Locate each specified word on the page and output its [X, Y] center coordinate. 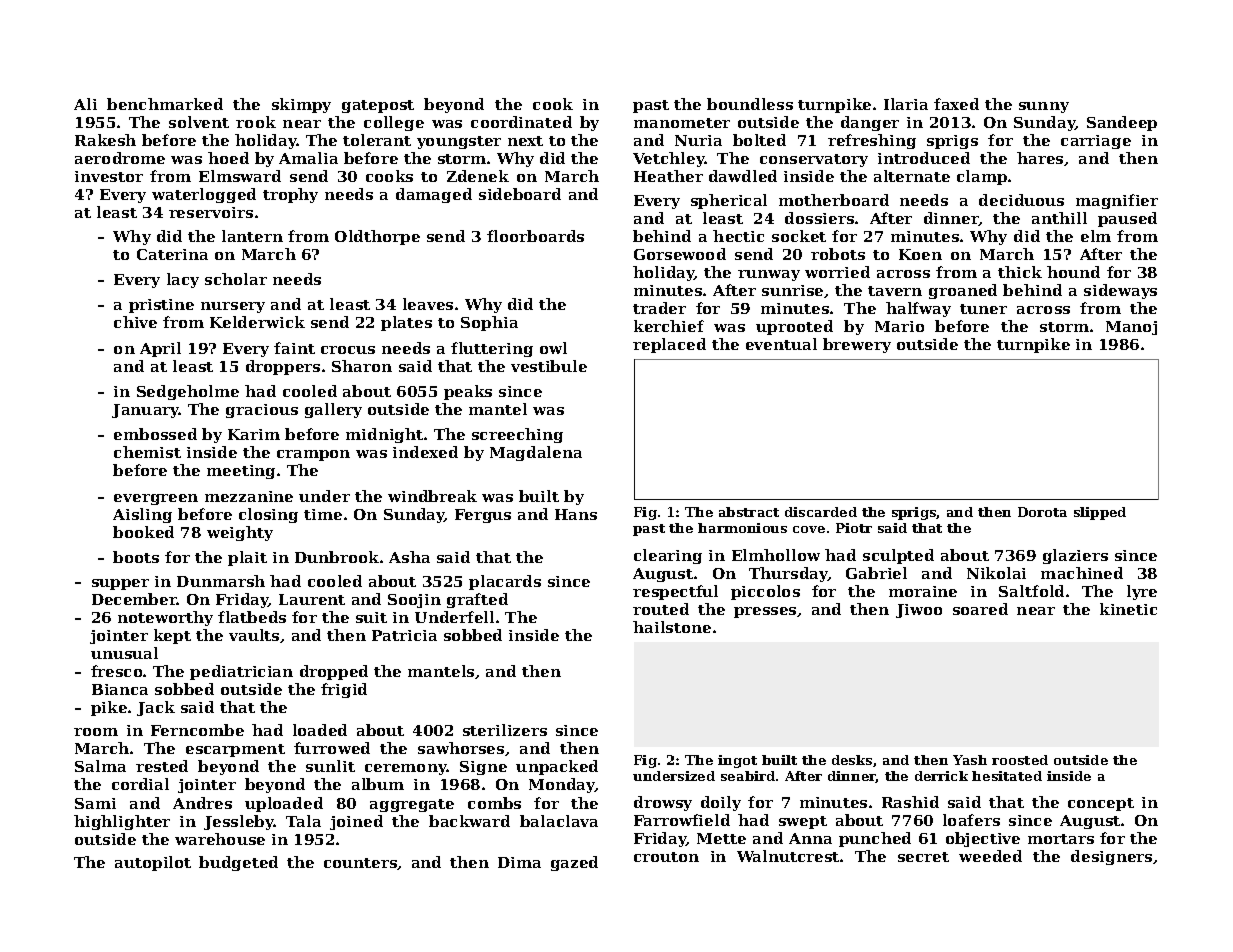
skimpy [301, 105]
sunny [1044, 107]
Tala [303, 821]
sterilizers [505, 730]
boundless [750, 104]
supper [120, 584]
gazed [574, 863]
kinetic [1128, 609]
